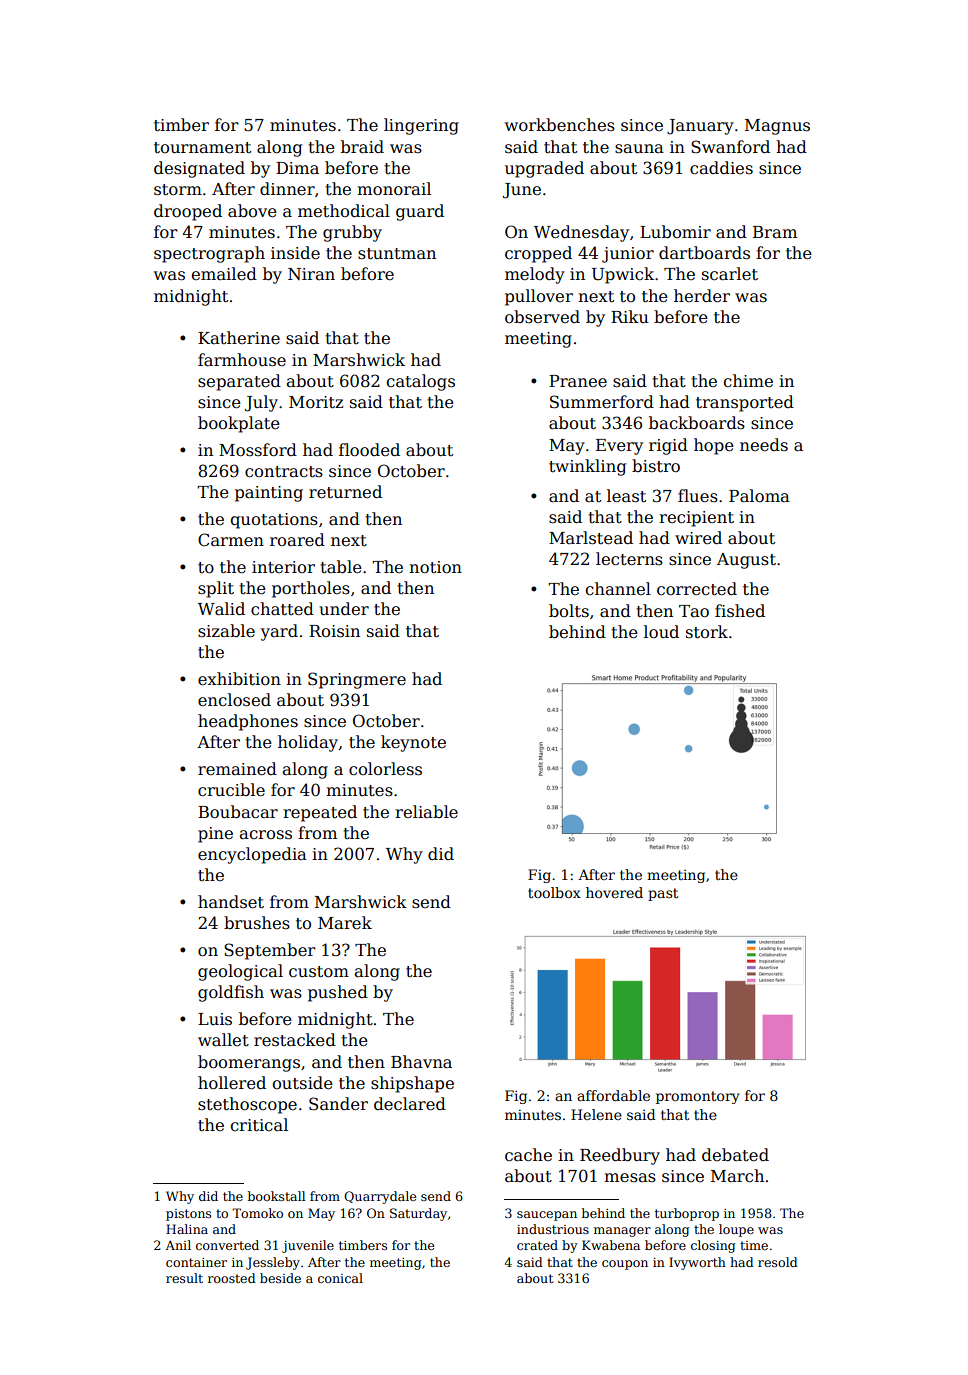 This document has width=968, height=1375. Describe the element at coordinates (537, 1245) in the document. I see `crated` at that location.
